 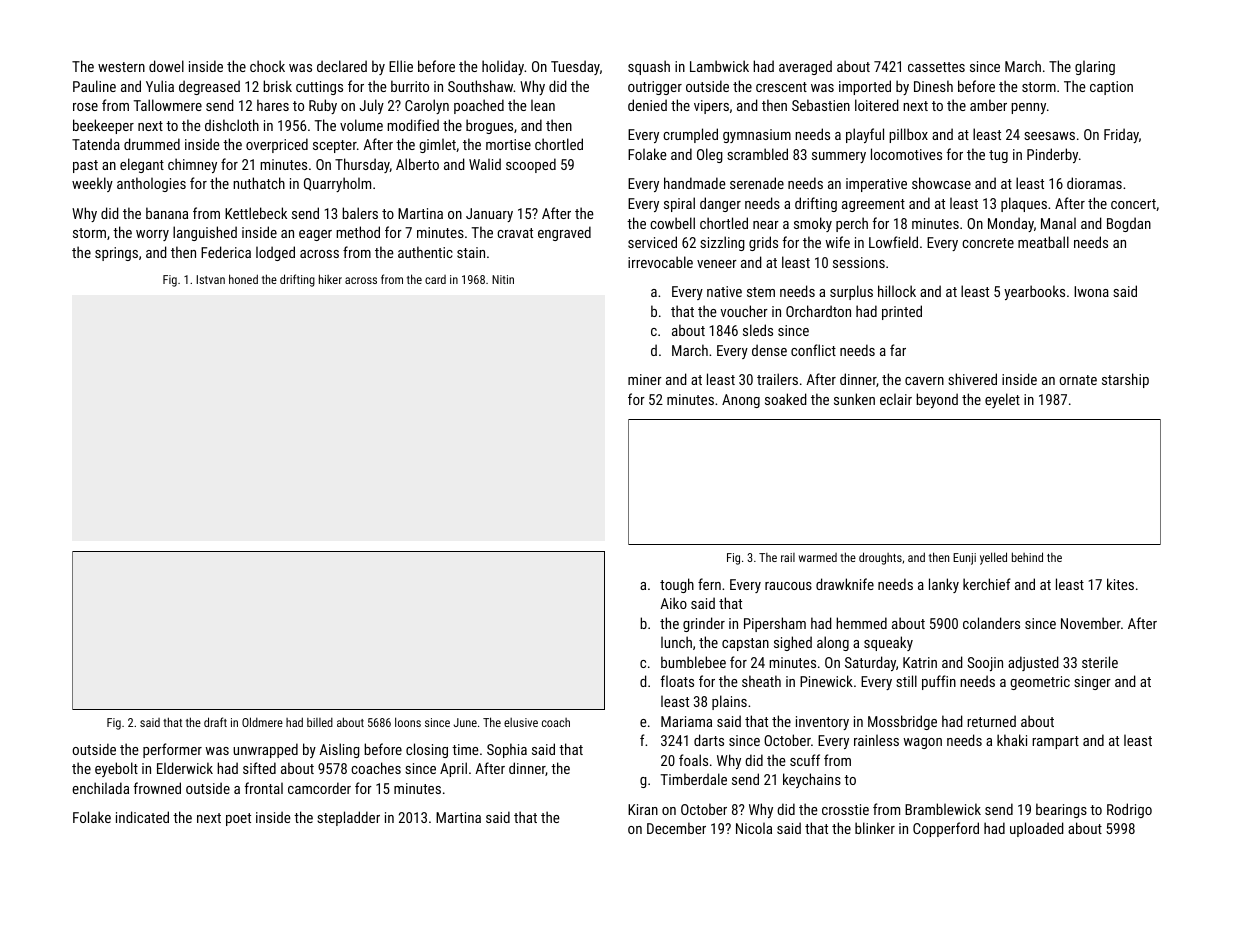 I want to click on colanders, so click(x=991, y=623).
